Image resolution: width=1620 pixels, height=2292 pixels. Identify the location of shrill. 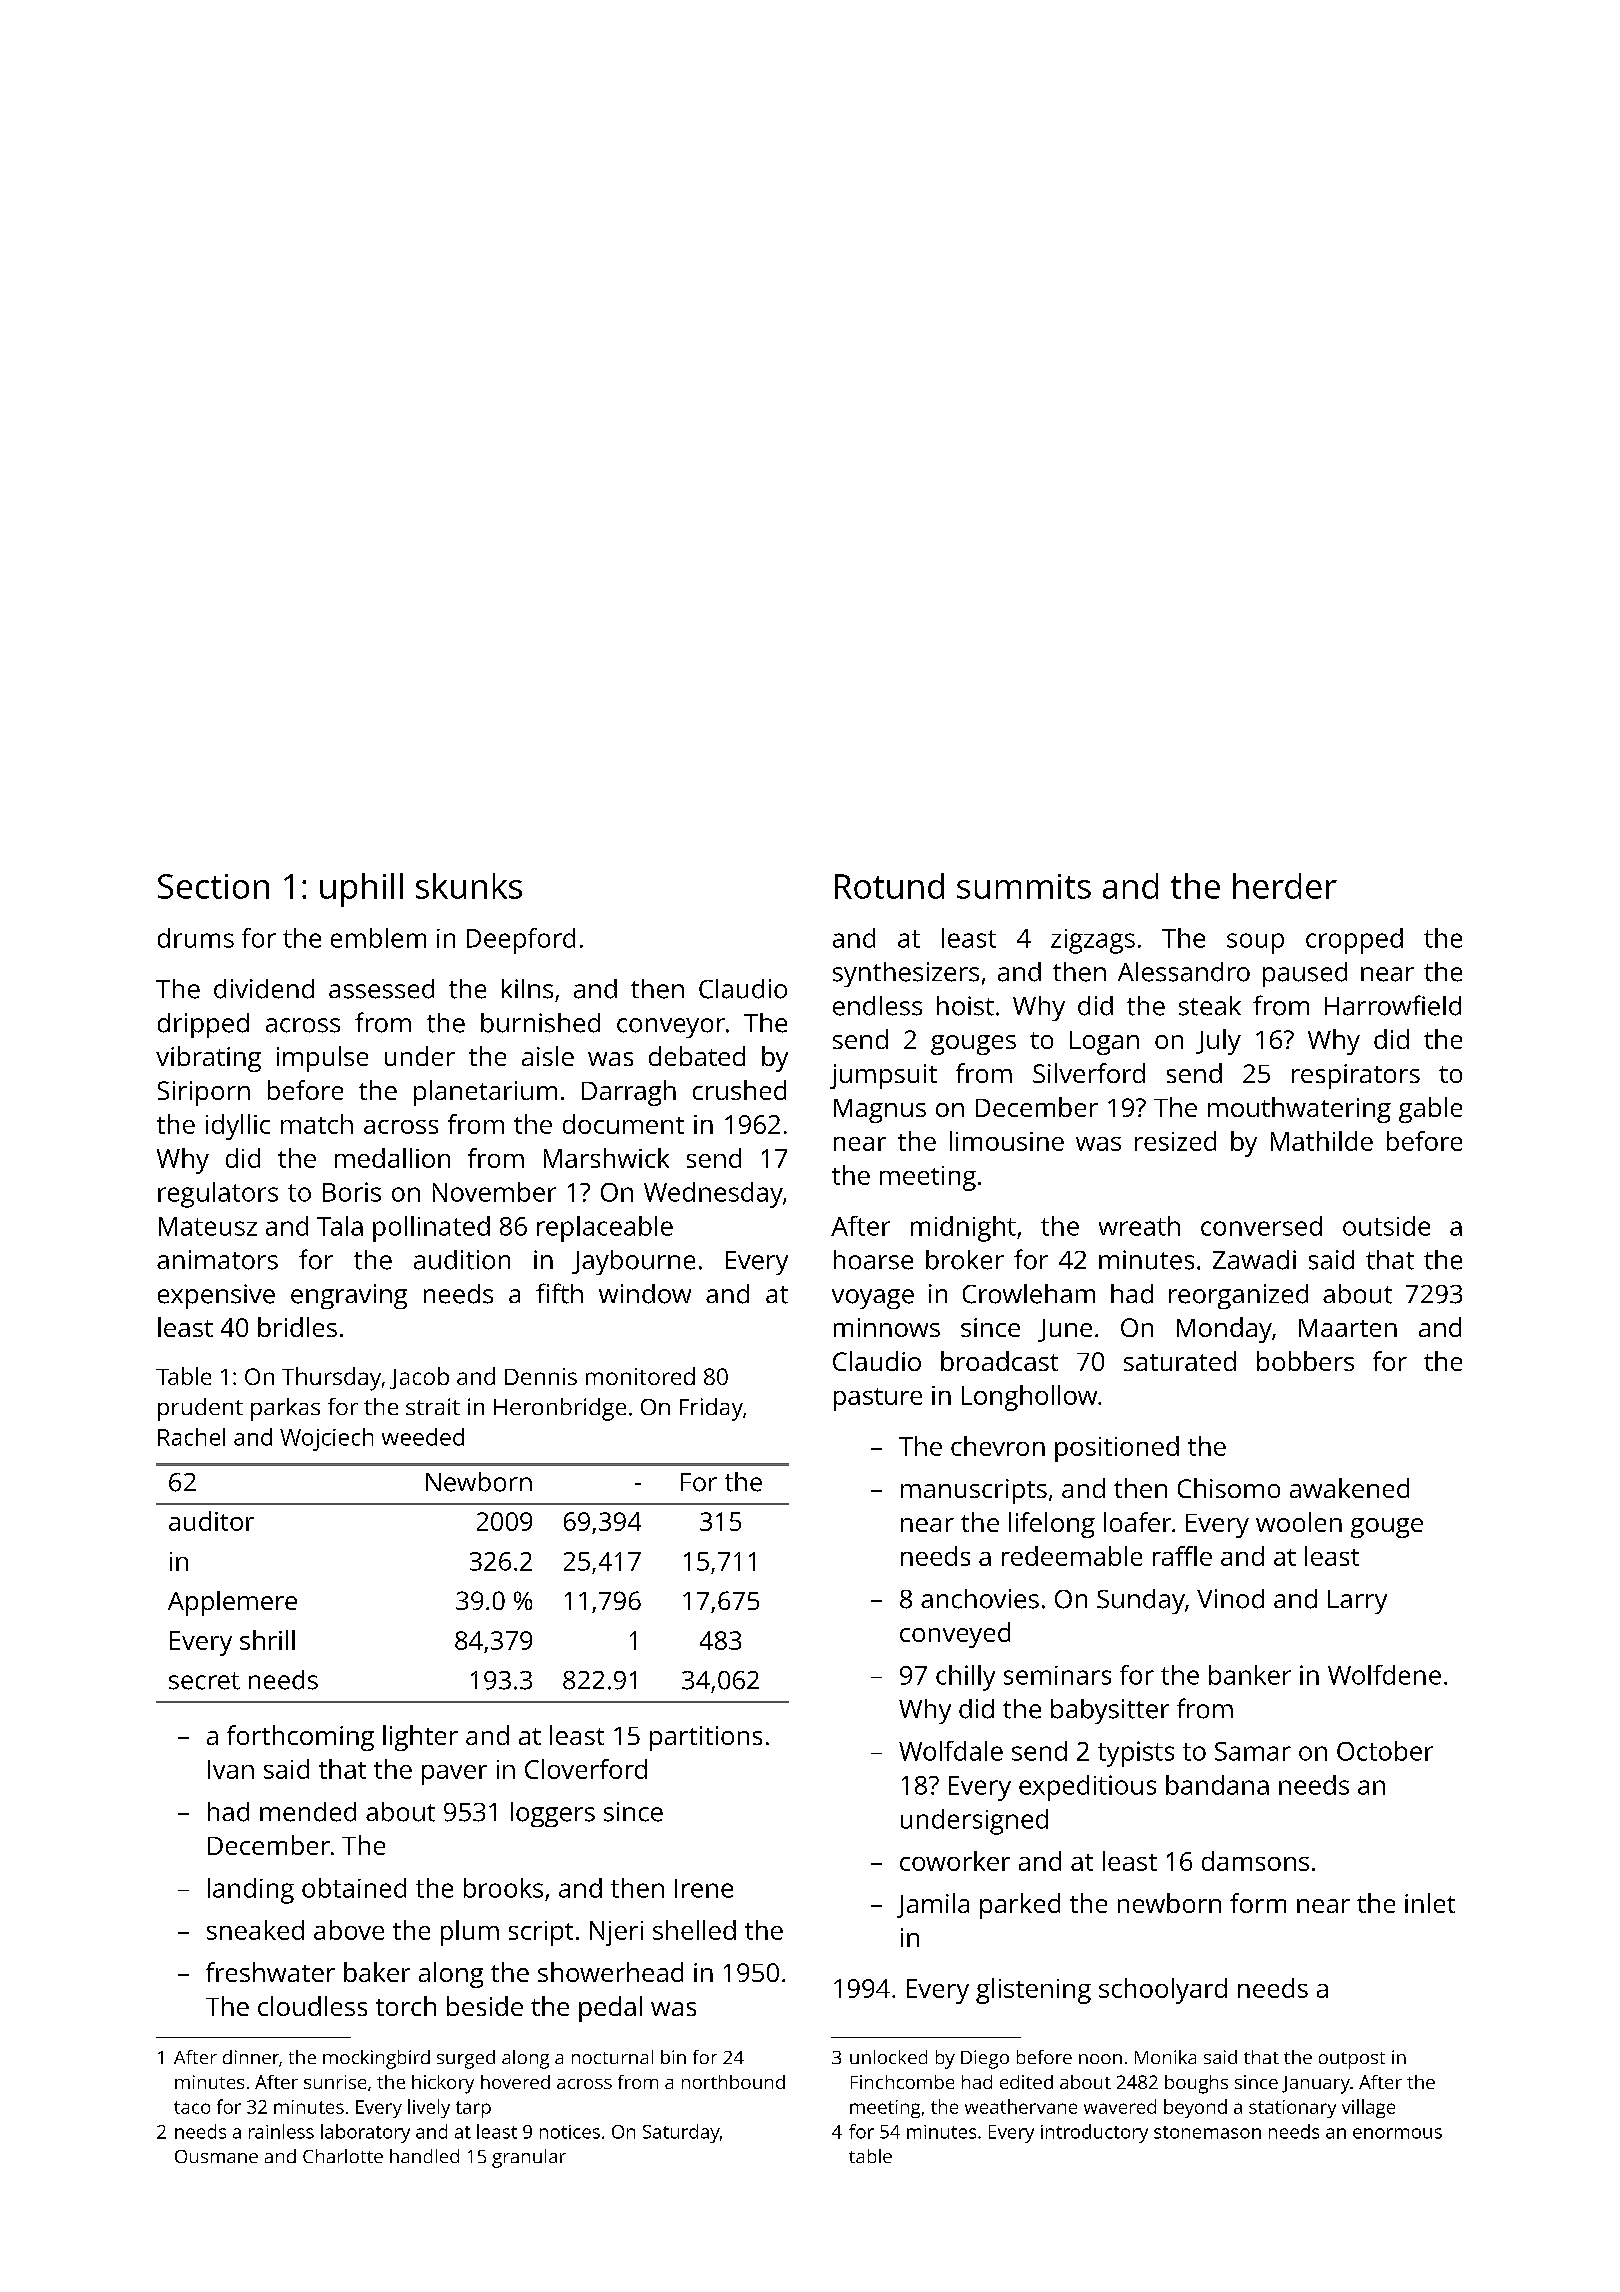
(267, 1640).
